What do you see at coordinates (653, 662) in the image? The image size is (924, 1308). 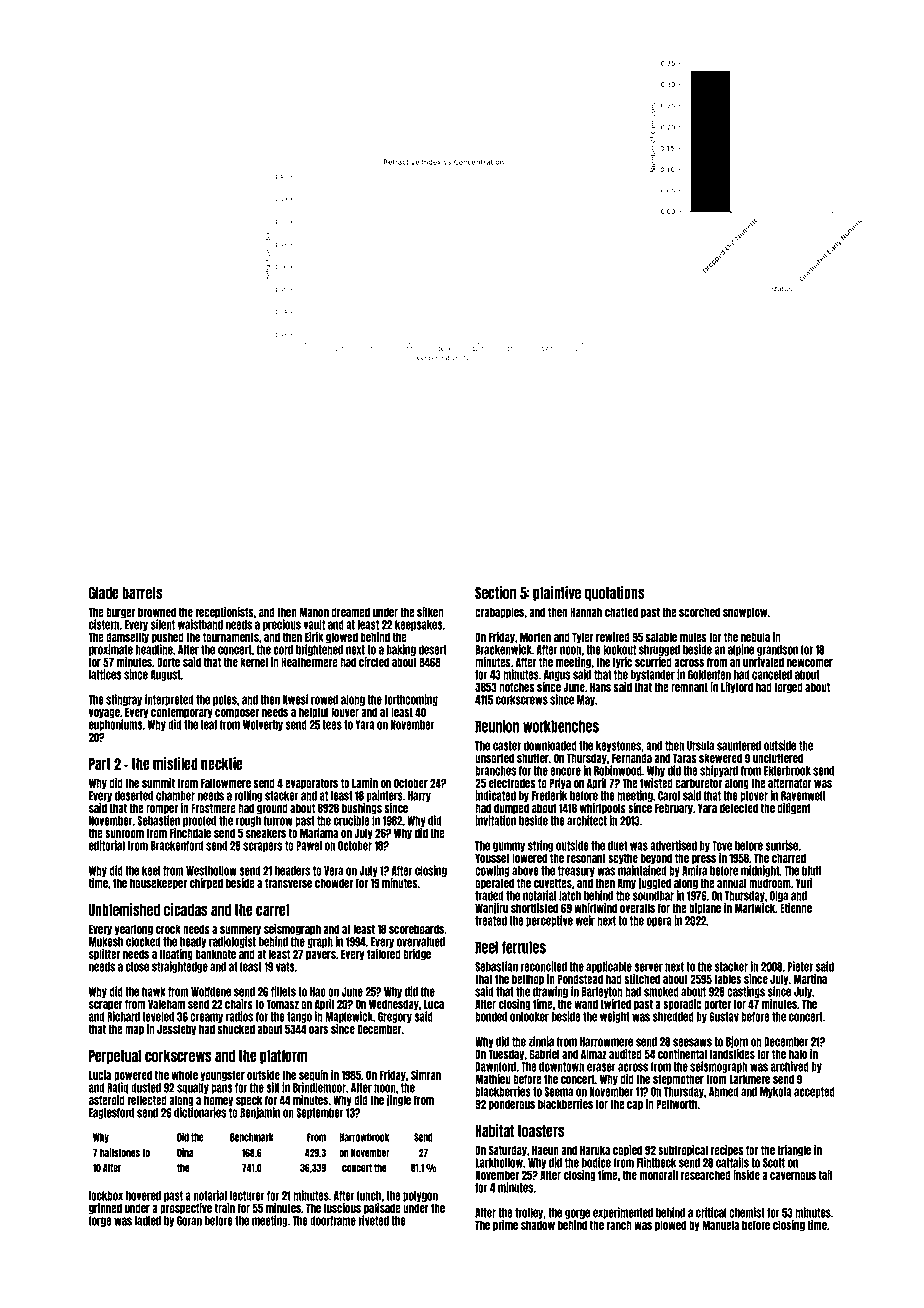 I see `scurried` at bounding box center [653, 662].
